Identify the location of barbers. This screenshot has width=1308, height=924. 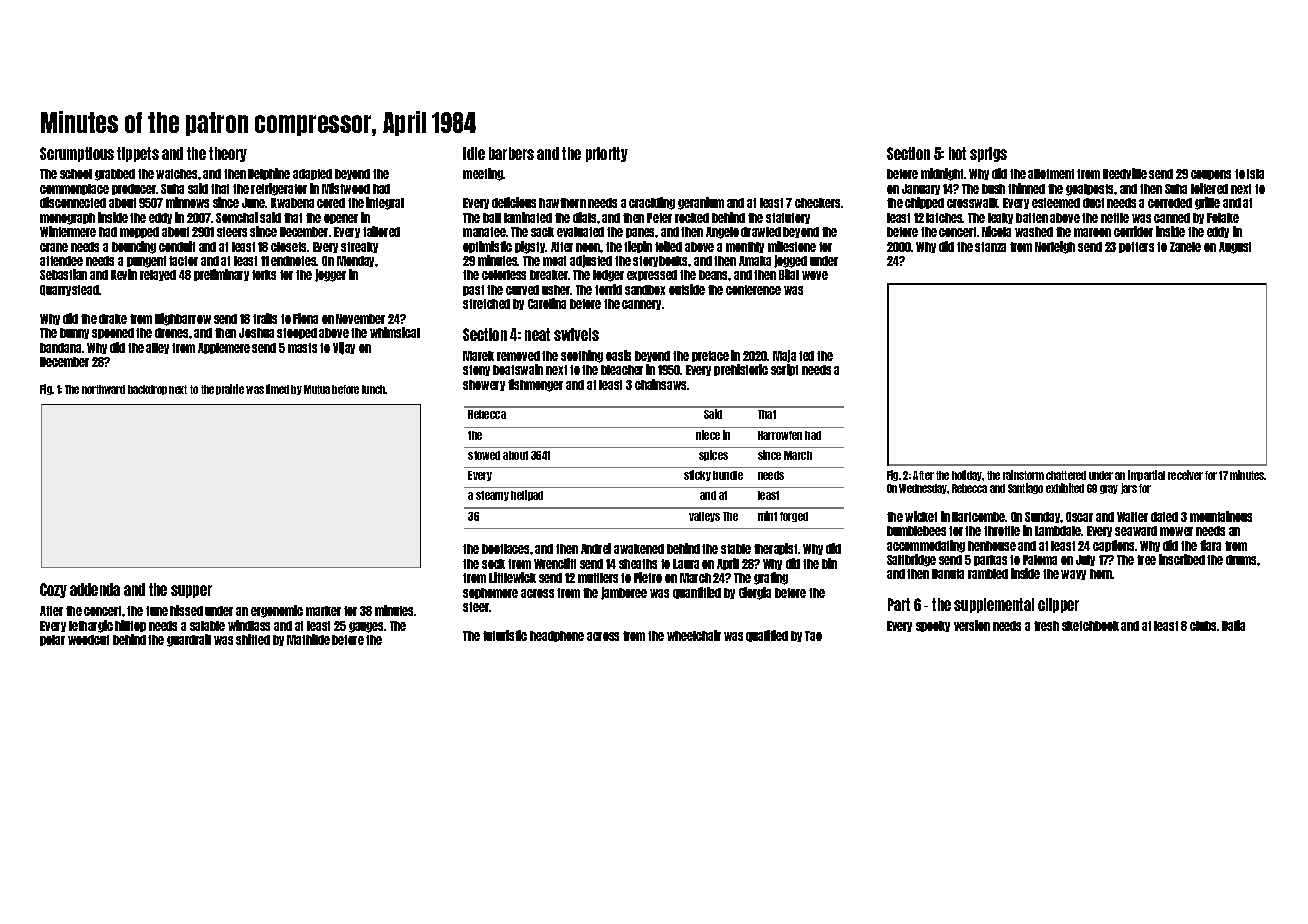
(511, 153).
